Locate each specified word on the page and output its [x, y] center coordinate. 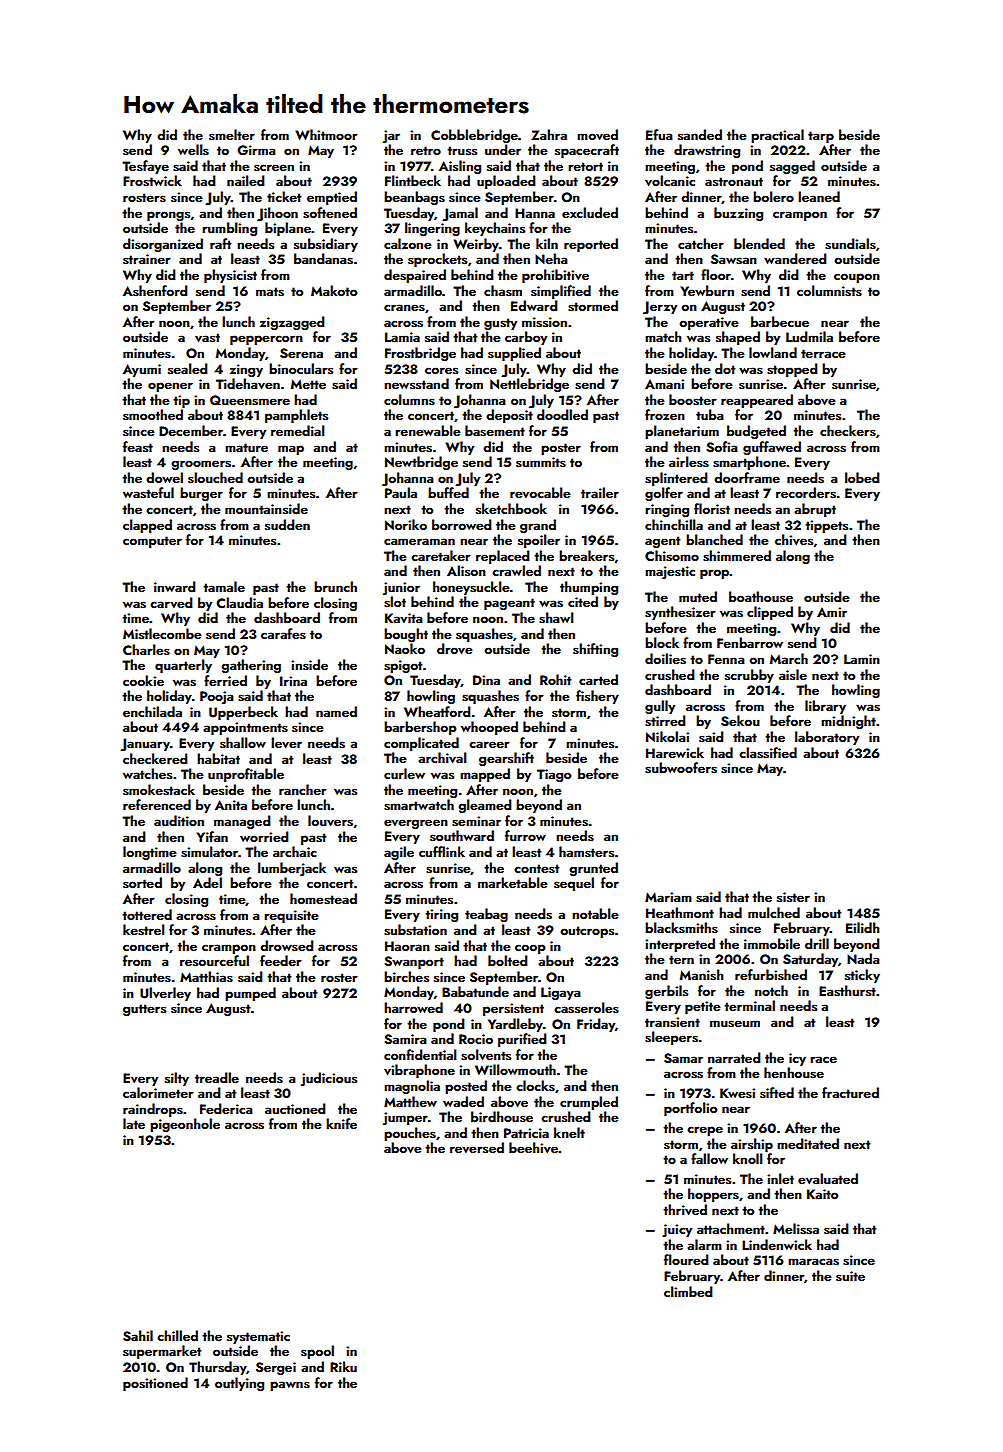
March [789, 658]
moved [597, 135]
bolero [773, 196]
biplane [288, 229]
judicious [329, 1079]
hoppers [713, 1195]
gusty [500, 324]
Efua [659, 134]
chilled [177, 1335]
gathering [251, 666]
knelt [569, 1132]
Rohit [556, 679]
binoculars [301, 368]
